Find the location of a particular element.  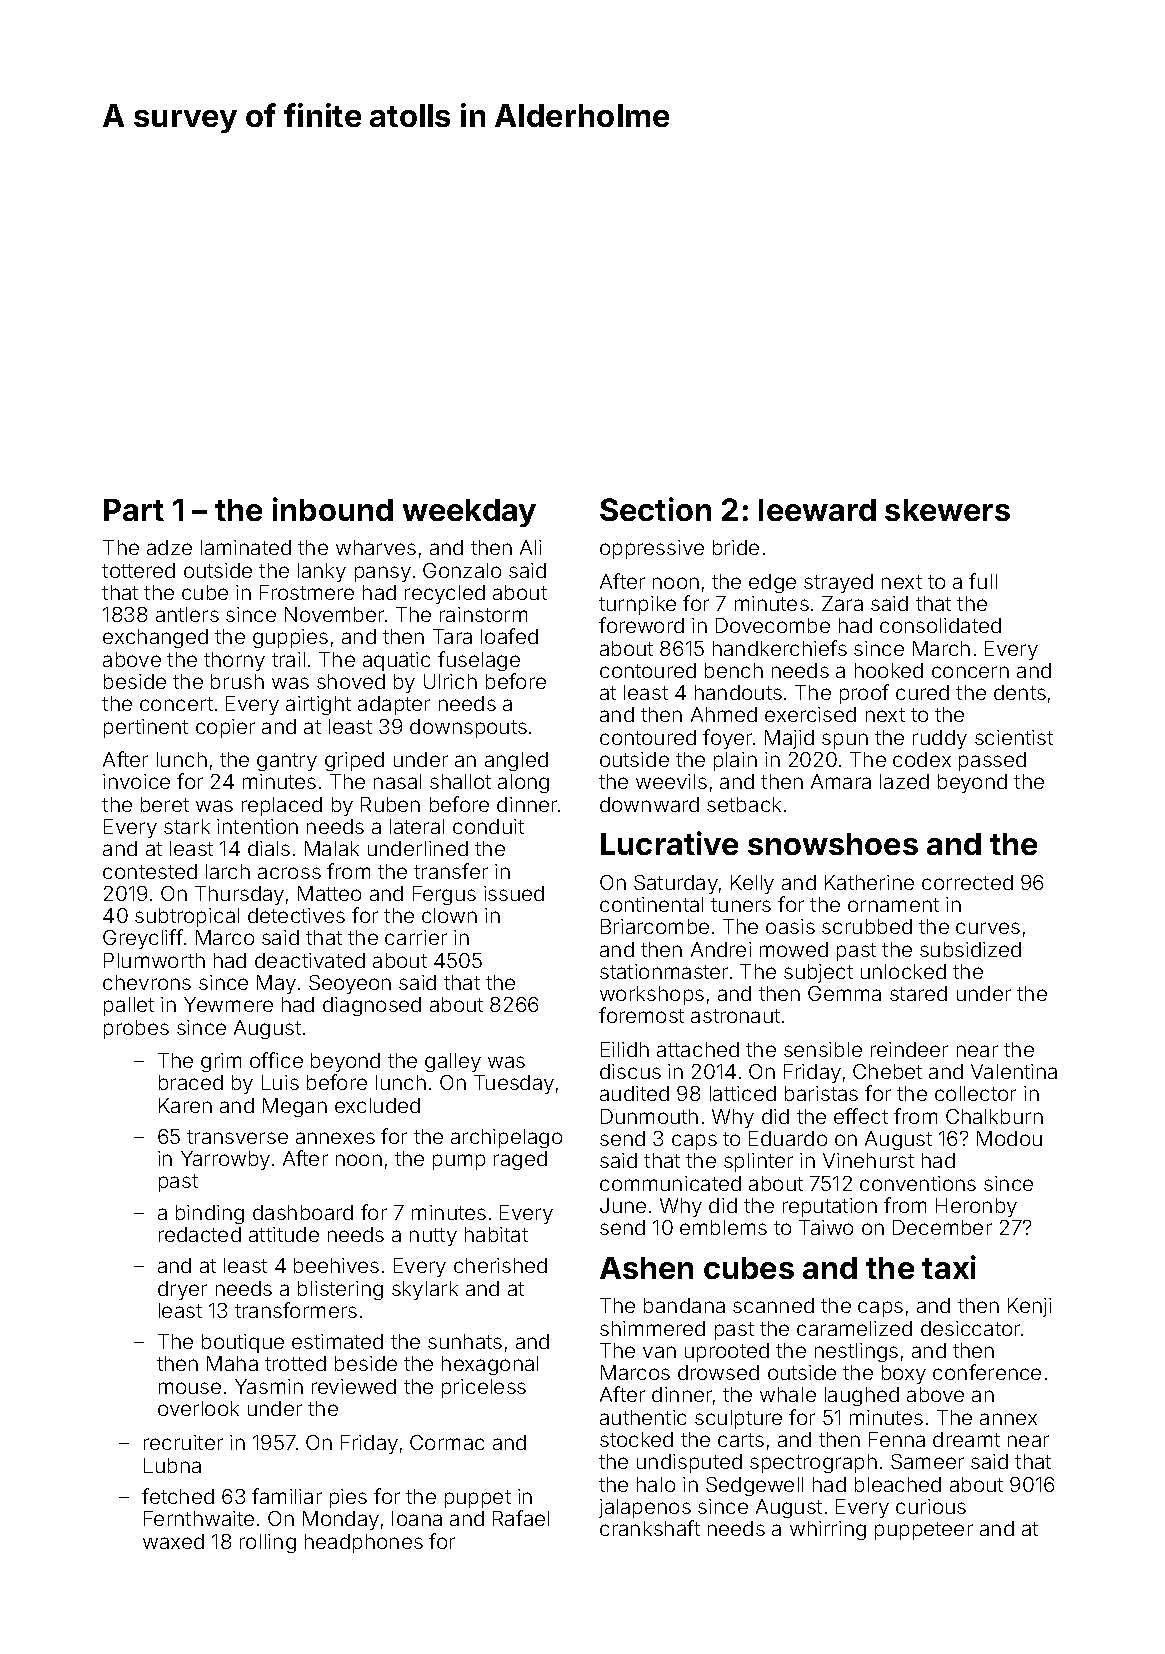

inbound is located at coordinates (333, 509).
